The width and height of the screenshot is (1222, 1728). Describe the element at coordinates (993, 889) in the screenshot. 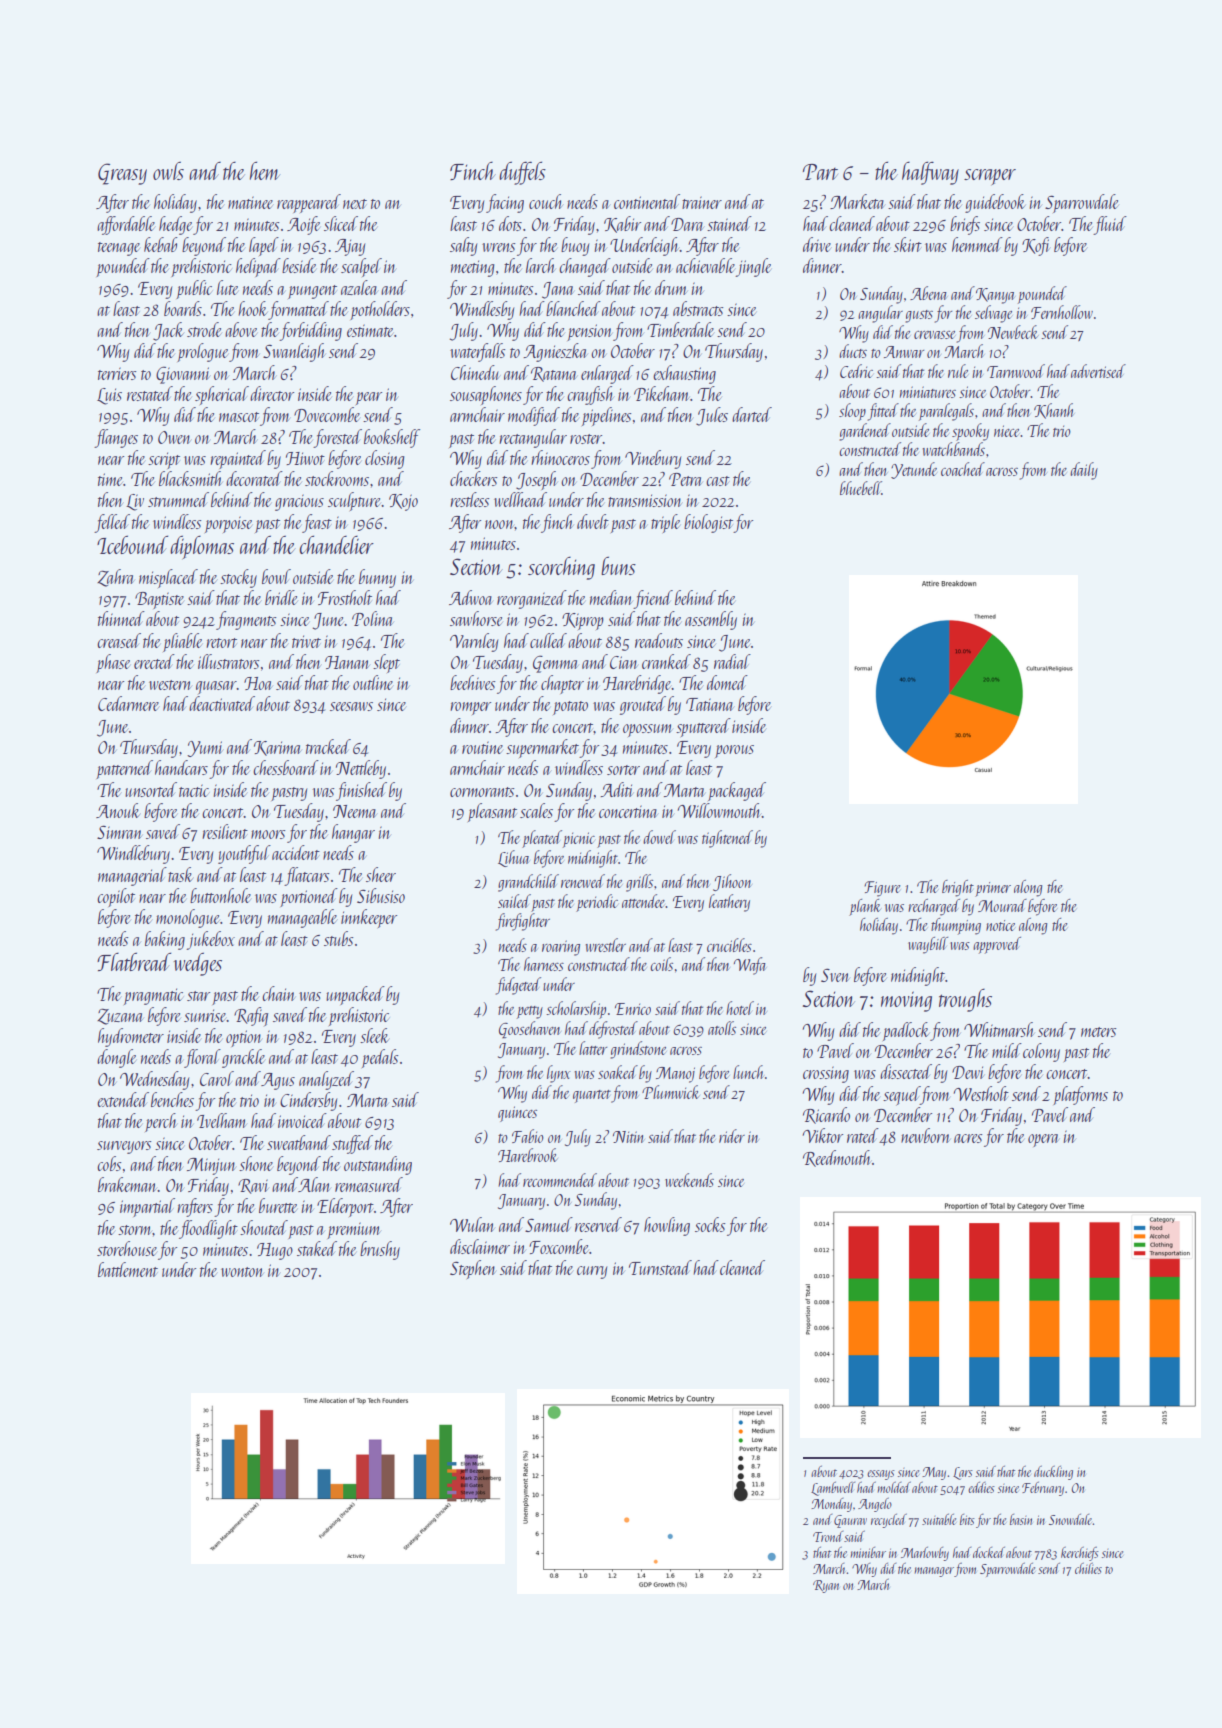

I see `primer` at that location.
